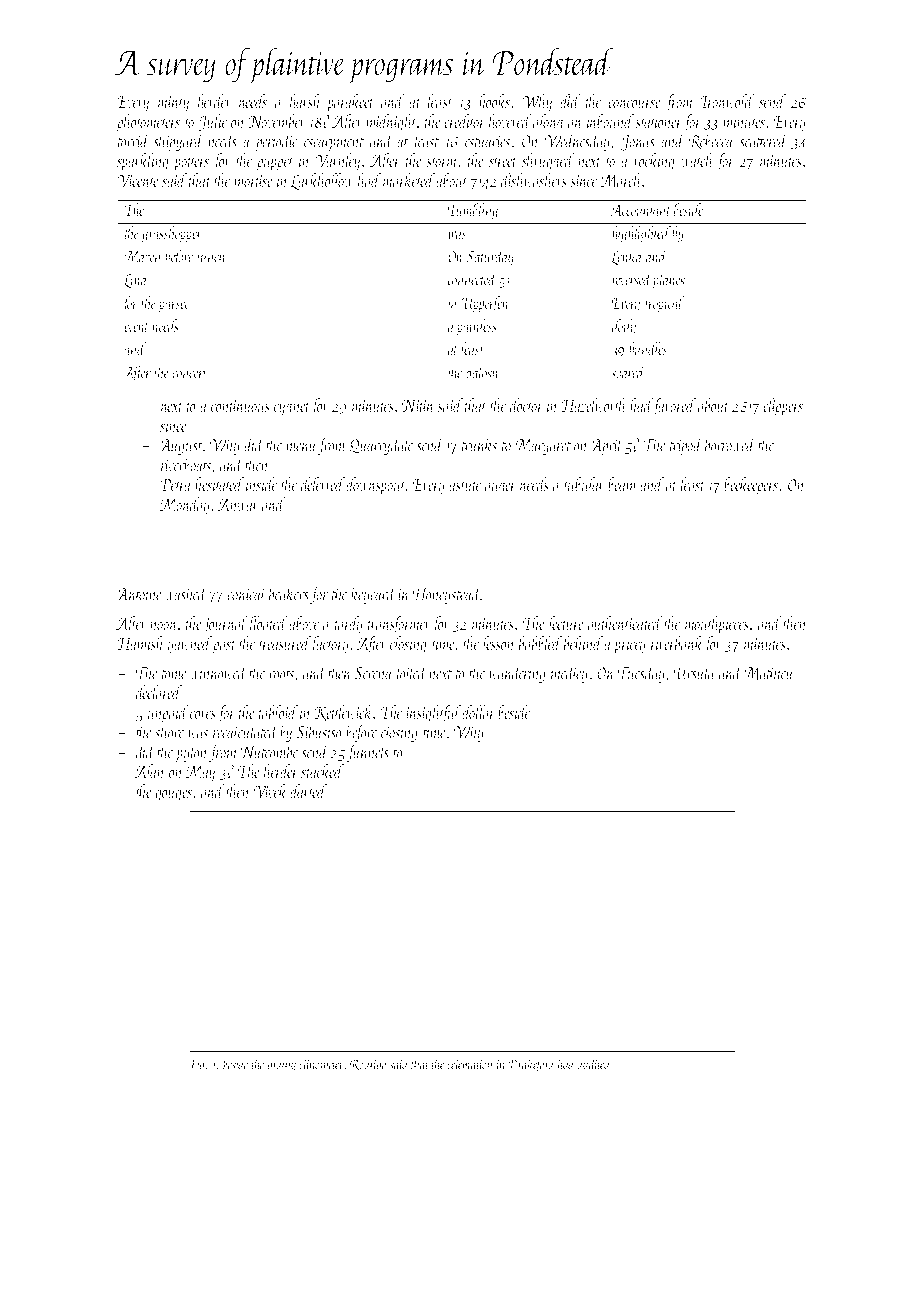 The width and height of the image is (924, 1308). Describe the element at coordinates (150, 771) in the image. I see `Alan` at that location.
